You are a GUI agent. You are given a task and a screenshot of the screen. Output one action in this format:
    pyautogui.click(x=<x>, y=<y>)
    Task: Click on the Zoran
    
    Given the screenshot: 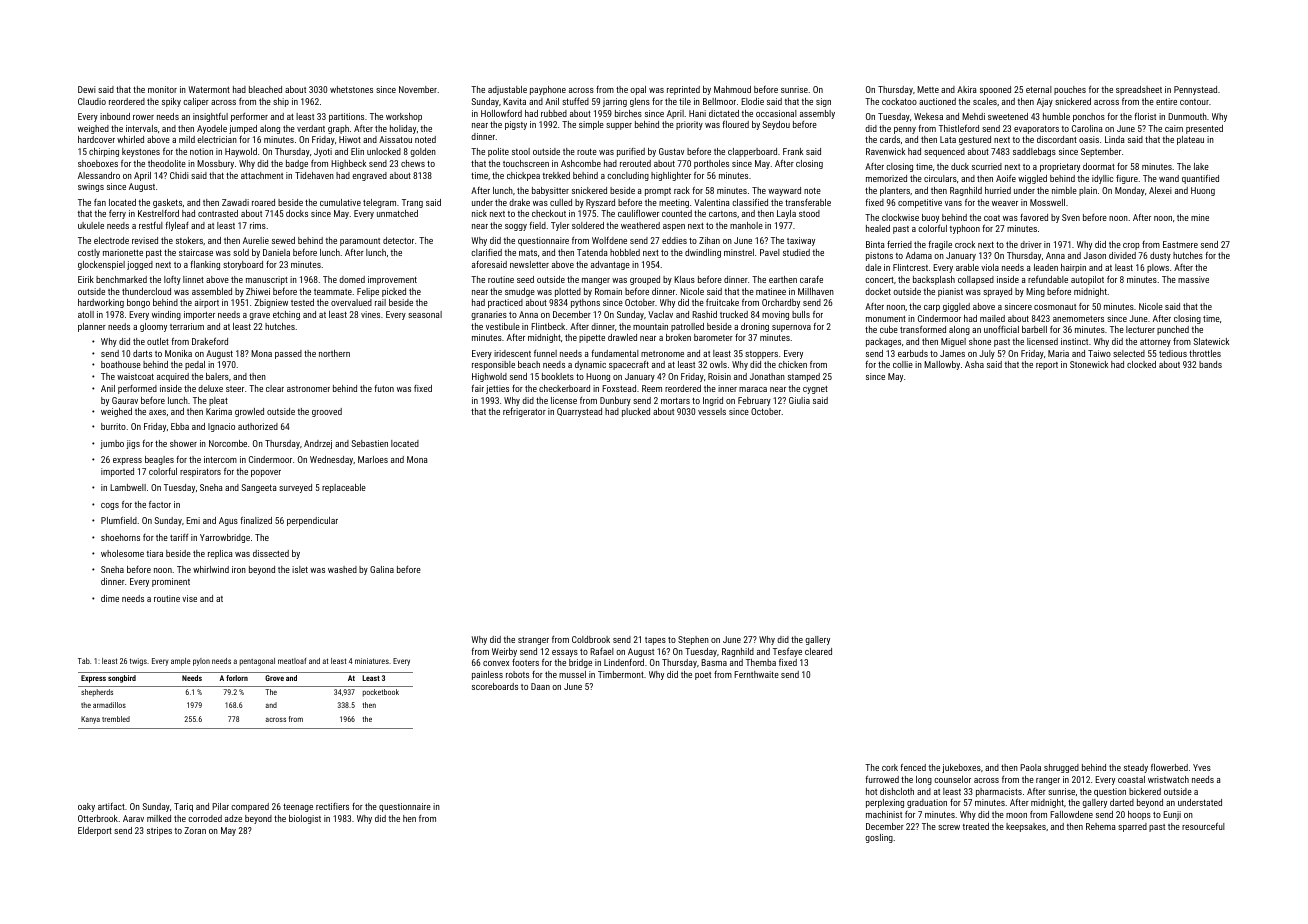 What is the action you would take?
    pyautogui.click(x=195, y=830)
